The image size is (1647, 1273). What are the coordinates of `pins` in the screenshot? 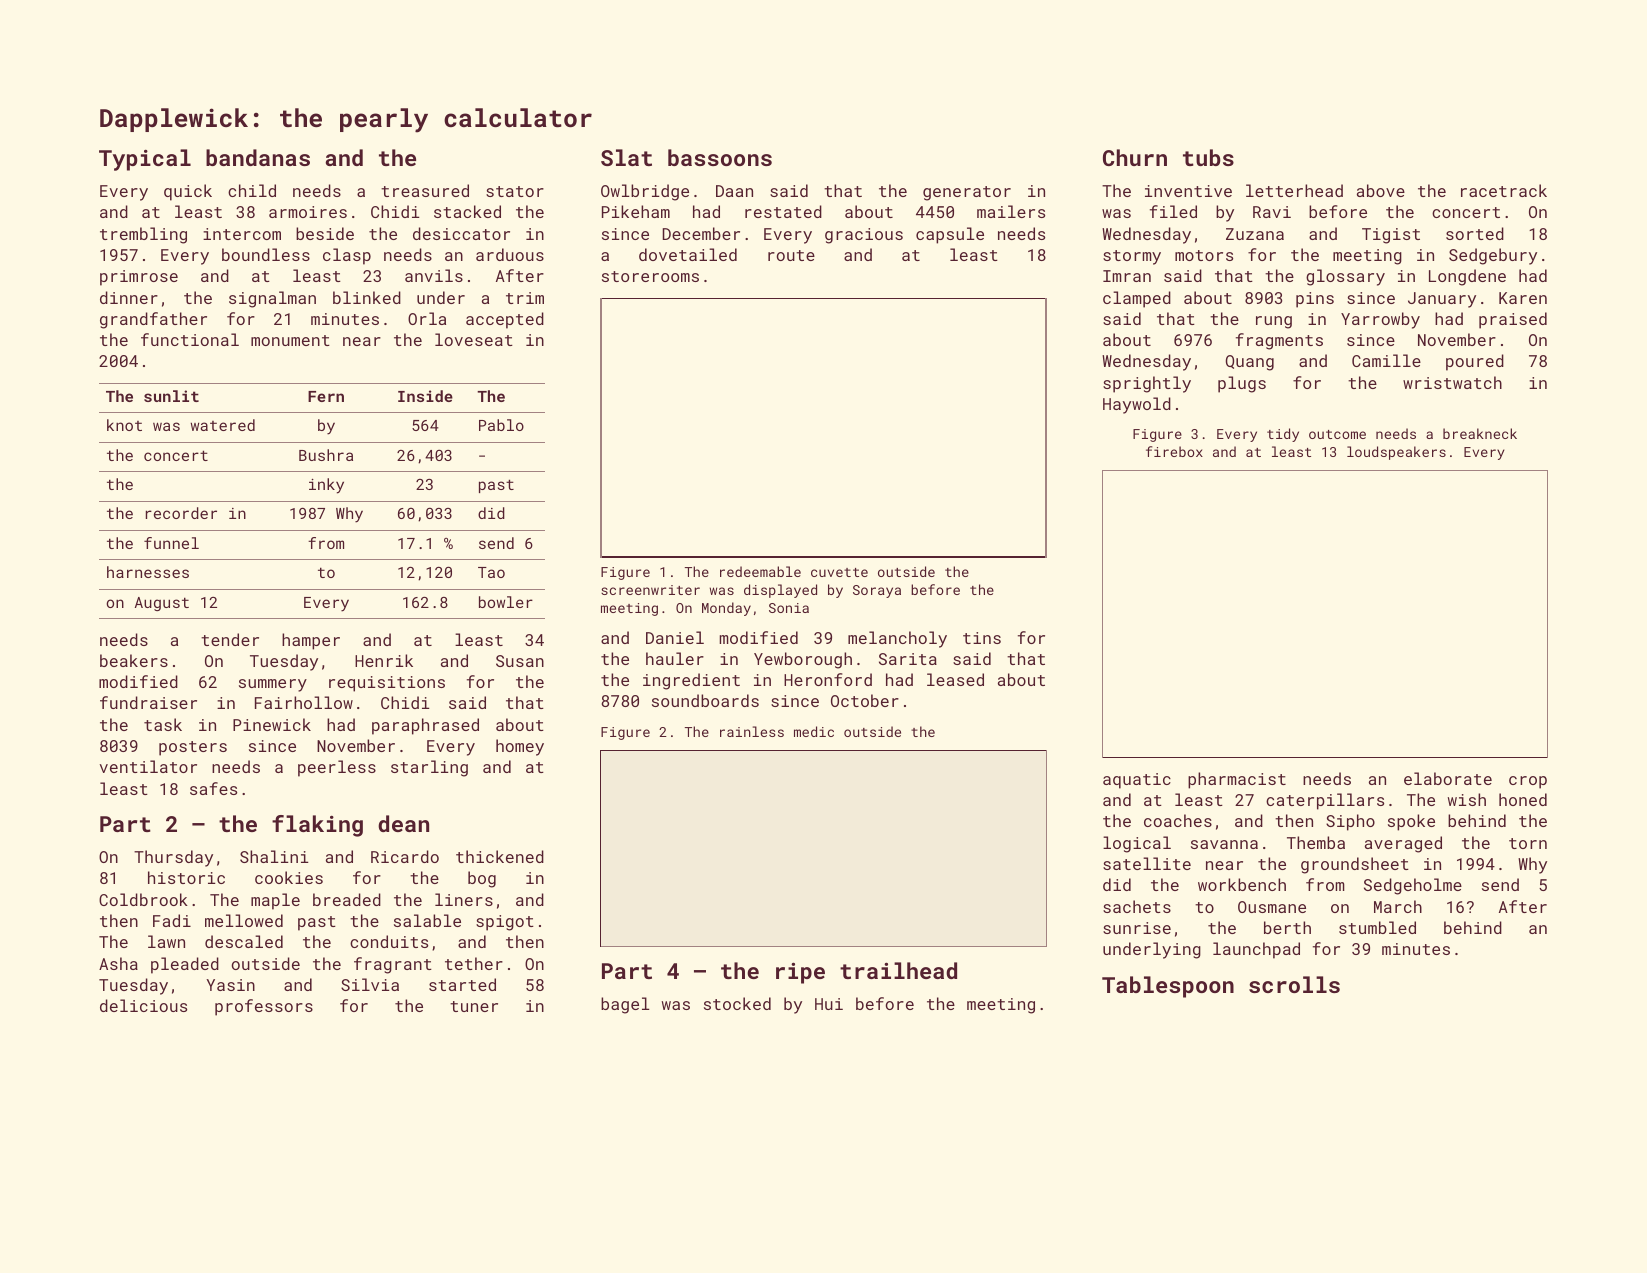 It's located at (1315, 300).
